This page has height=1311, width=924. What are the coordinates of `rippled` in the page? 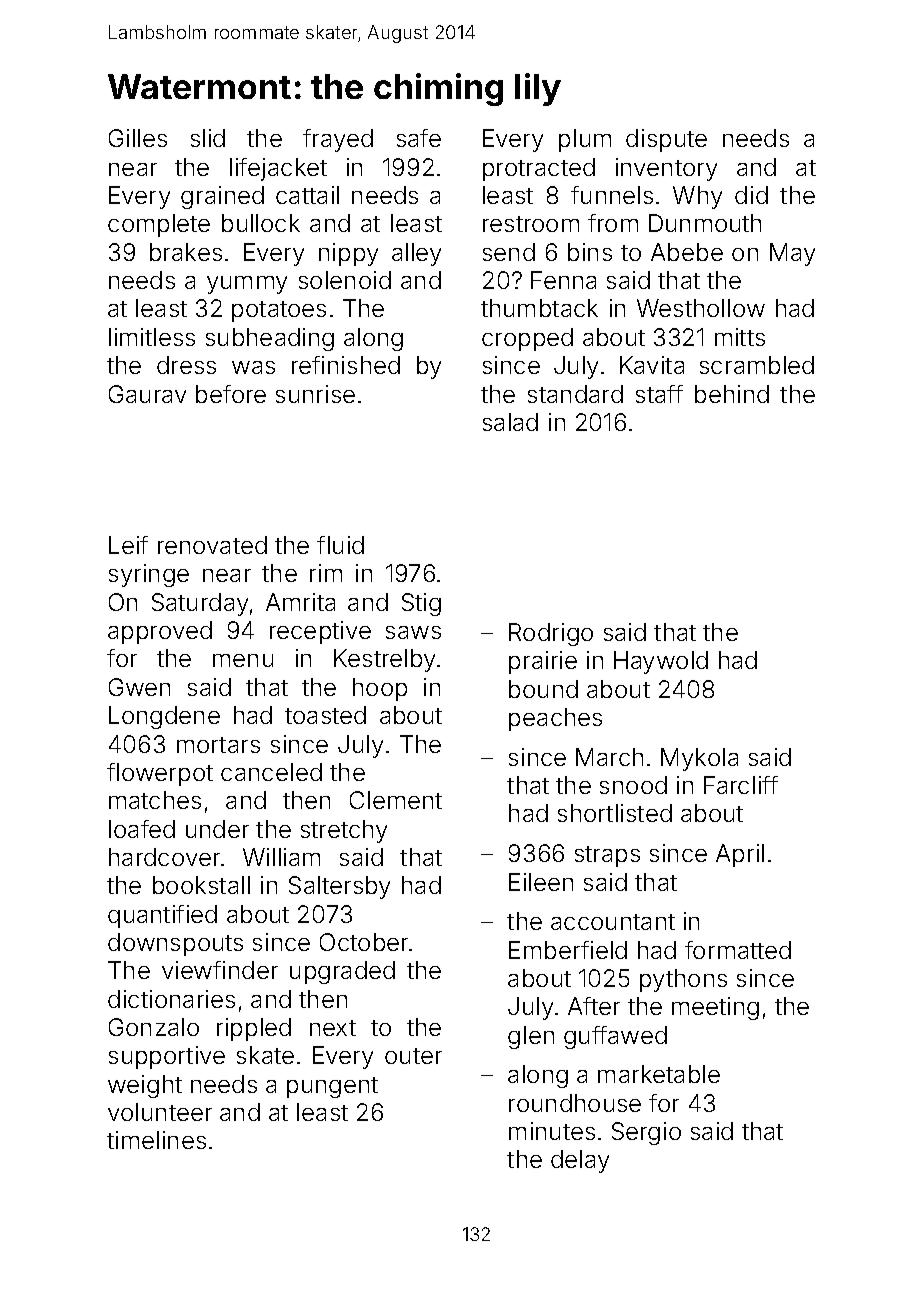 It's located at (254, 1029).
